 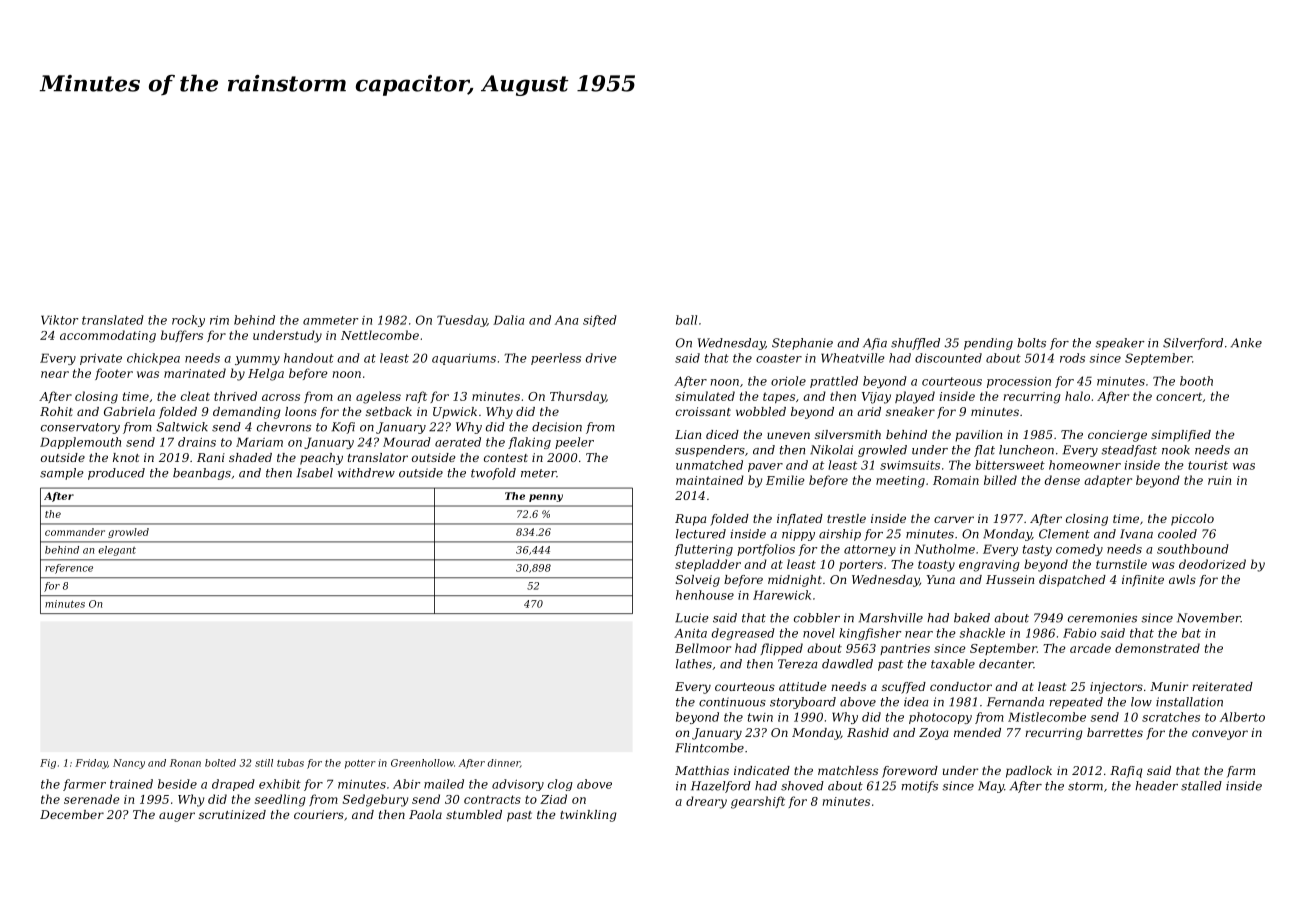 What do you see at coordinates (117, 551) in the screenshot?
I see `elegant` at bounding box center [117, 551].
